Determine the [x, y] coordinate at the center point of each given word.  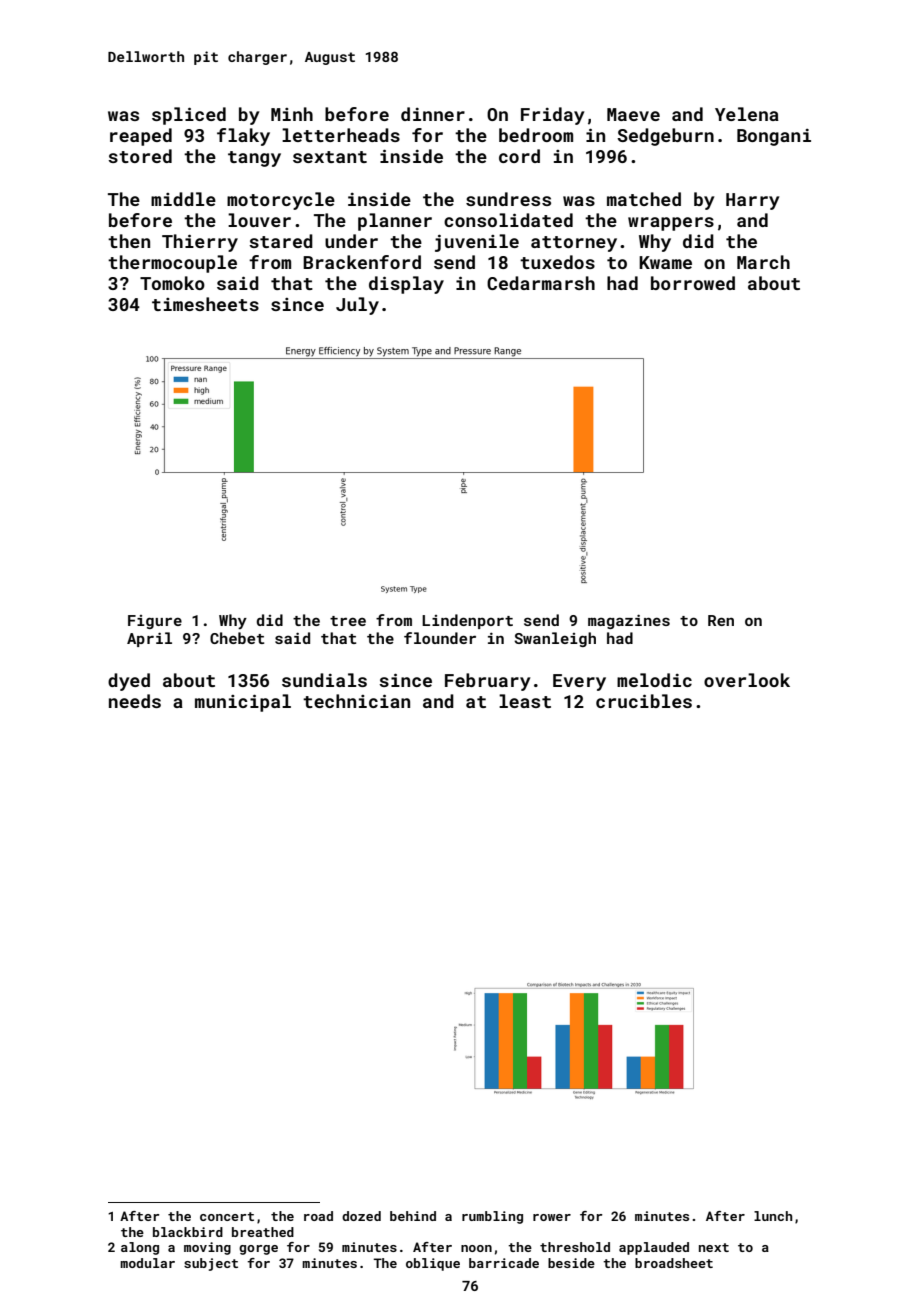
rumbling [492, 1217]
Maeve [633, 114]
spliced [189, 116]
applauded [654, 1248]
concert [227, 1216]
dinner [433, 114]
